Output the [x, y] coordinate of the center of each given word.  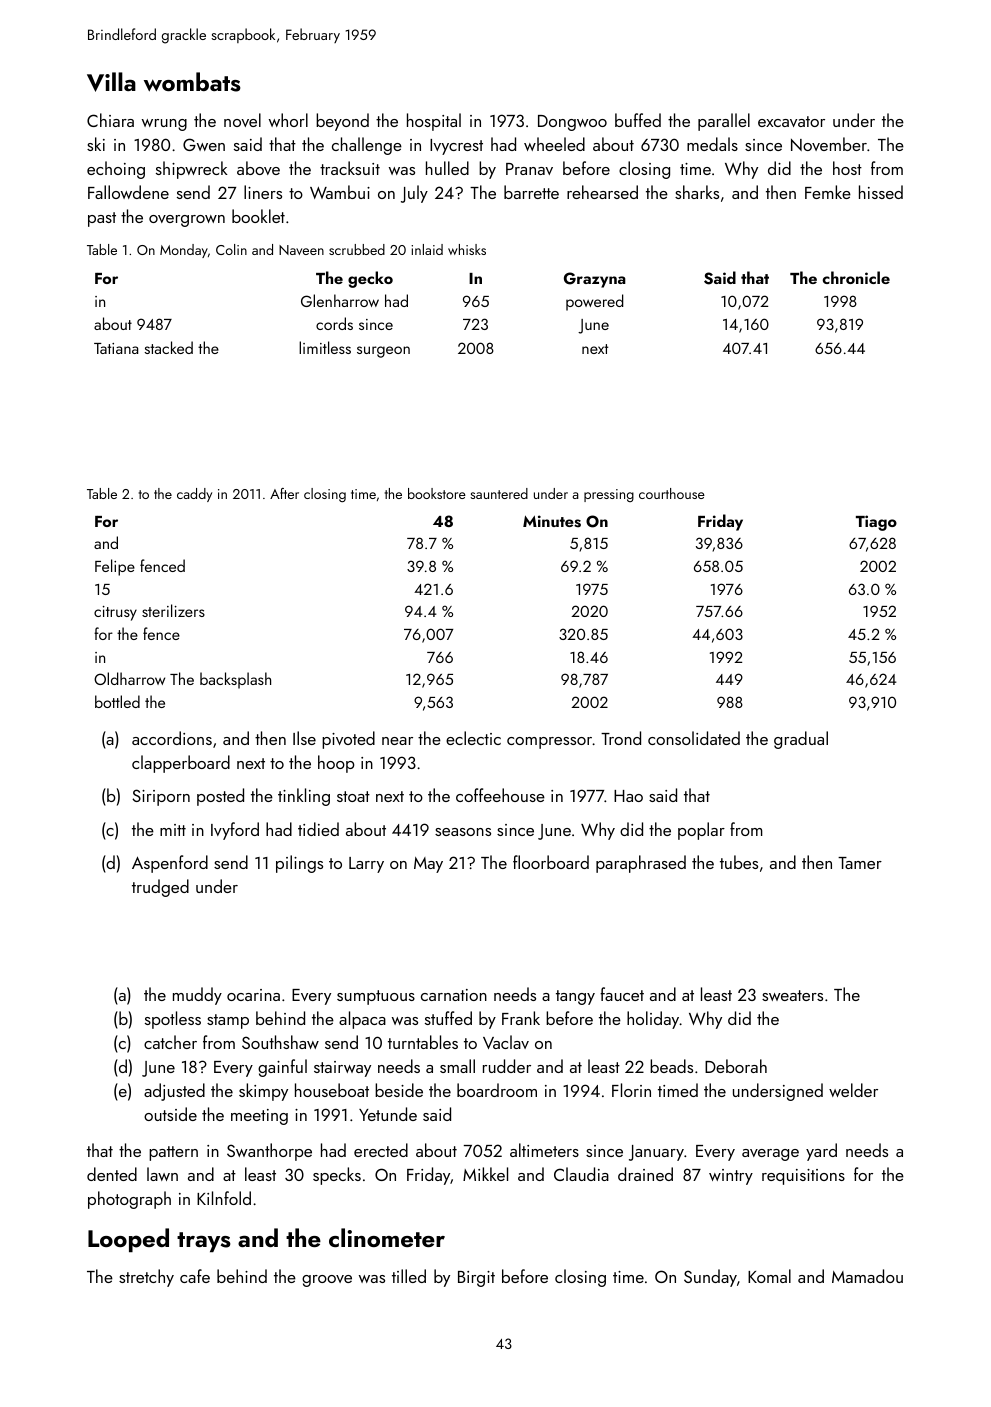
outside [170, 1114]
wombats [192, 82]
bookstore [437, 493]
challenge [367, 146]
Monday [184, 251]
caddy [194, 495]
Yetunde [388, 1114]
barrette [531, 192]
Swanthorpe [269, 1152]
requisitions [803, 1177]
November [829, 144]
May [428, 865]
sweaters [792, 995]
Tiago [876, 523]
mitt [173, 830]
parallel [724, 122]
